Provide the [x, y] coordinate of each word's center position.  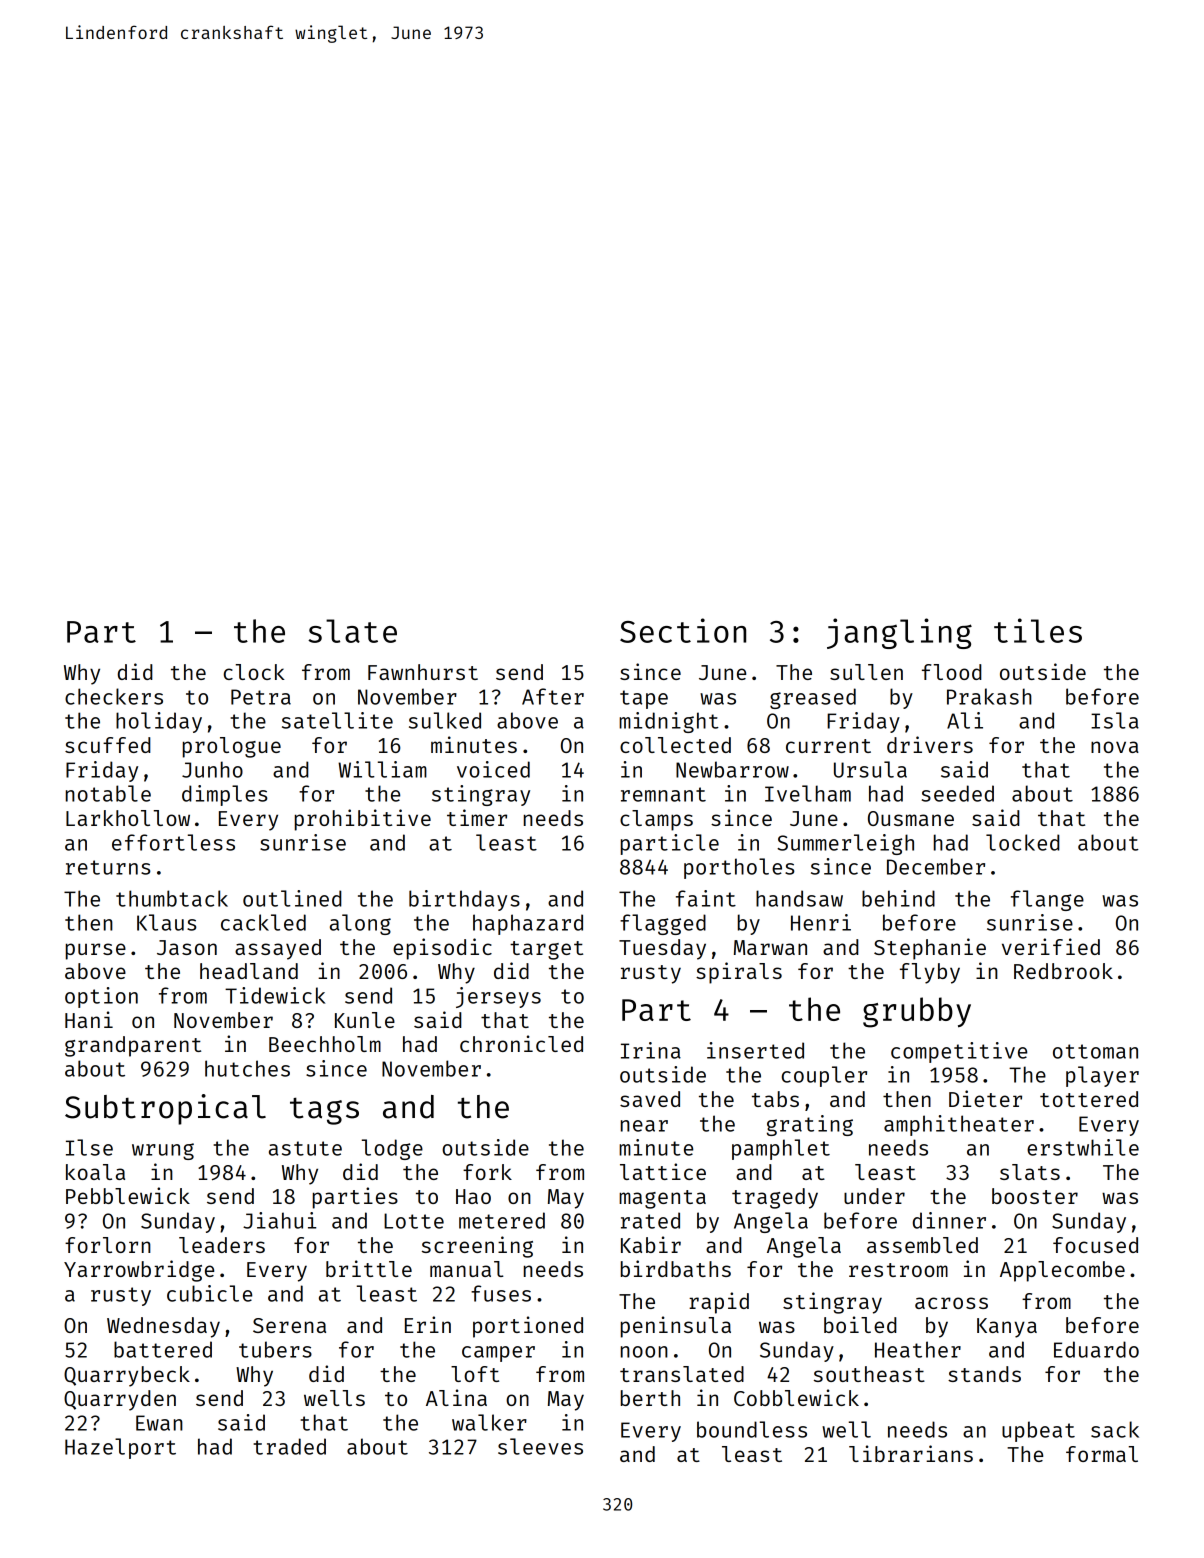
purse [96, 951]
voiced [493, 769]
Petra [261, 697]
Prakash [989, 696]
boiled [860, 1324]
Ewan [159, 1423]
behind [898, 898]
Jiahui [279, 1220]
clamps [656, 820]
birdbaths [676, 1268]
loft [475, 1374]
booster [1035, 1196]
